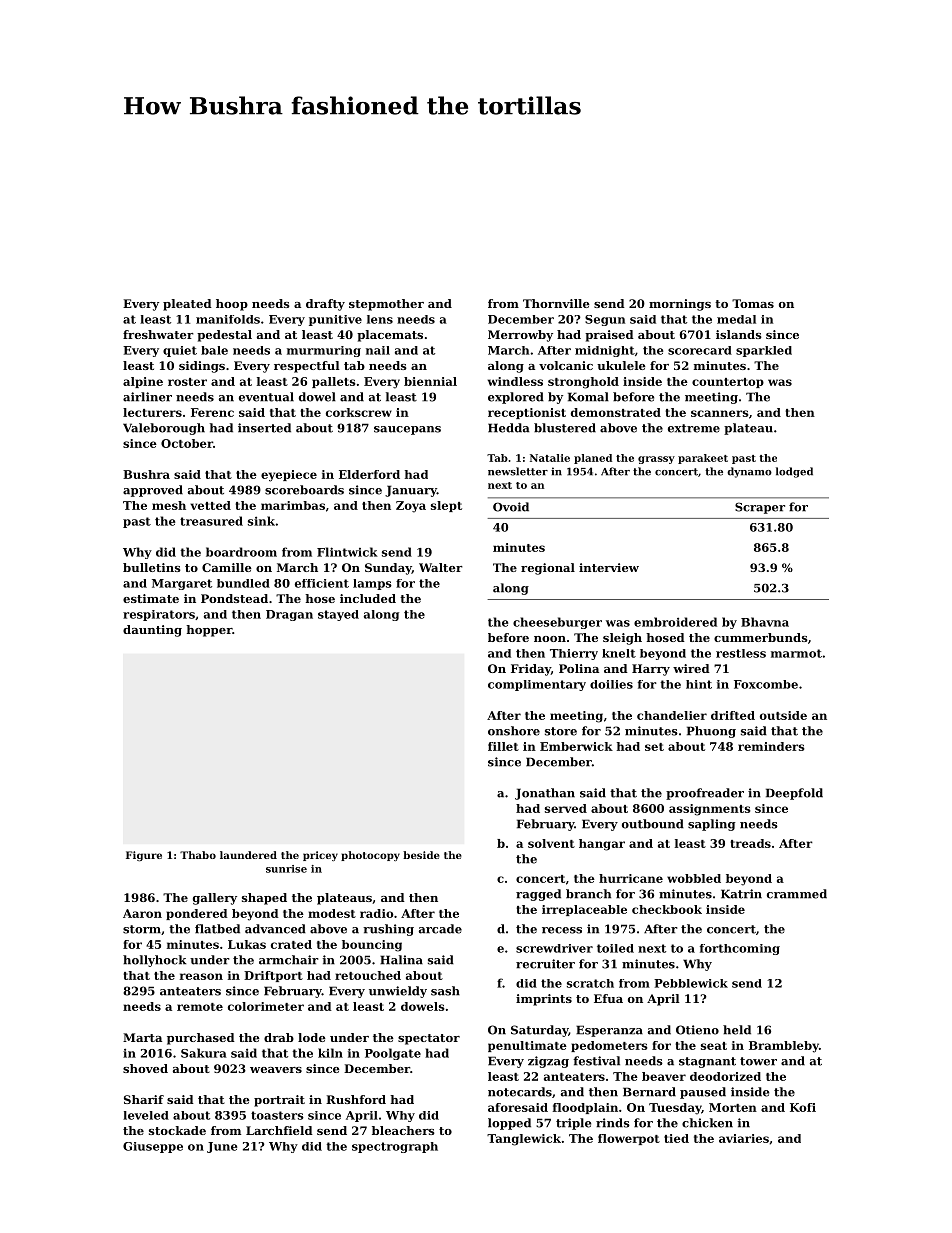 The image size is (952, 1233). What do you see at coordinates (760, 508) in the document?
I see `Scraper` at bounding box center [760, 508].
